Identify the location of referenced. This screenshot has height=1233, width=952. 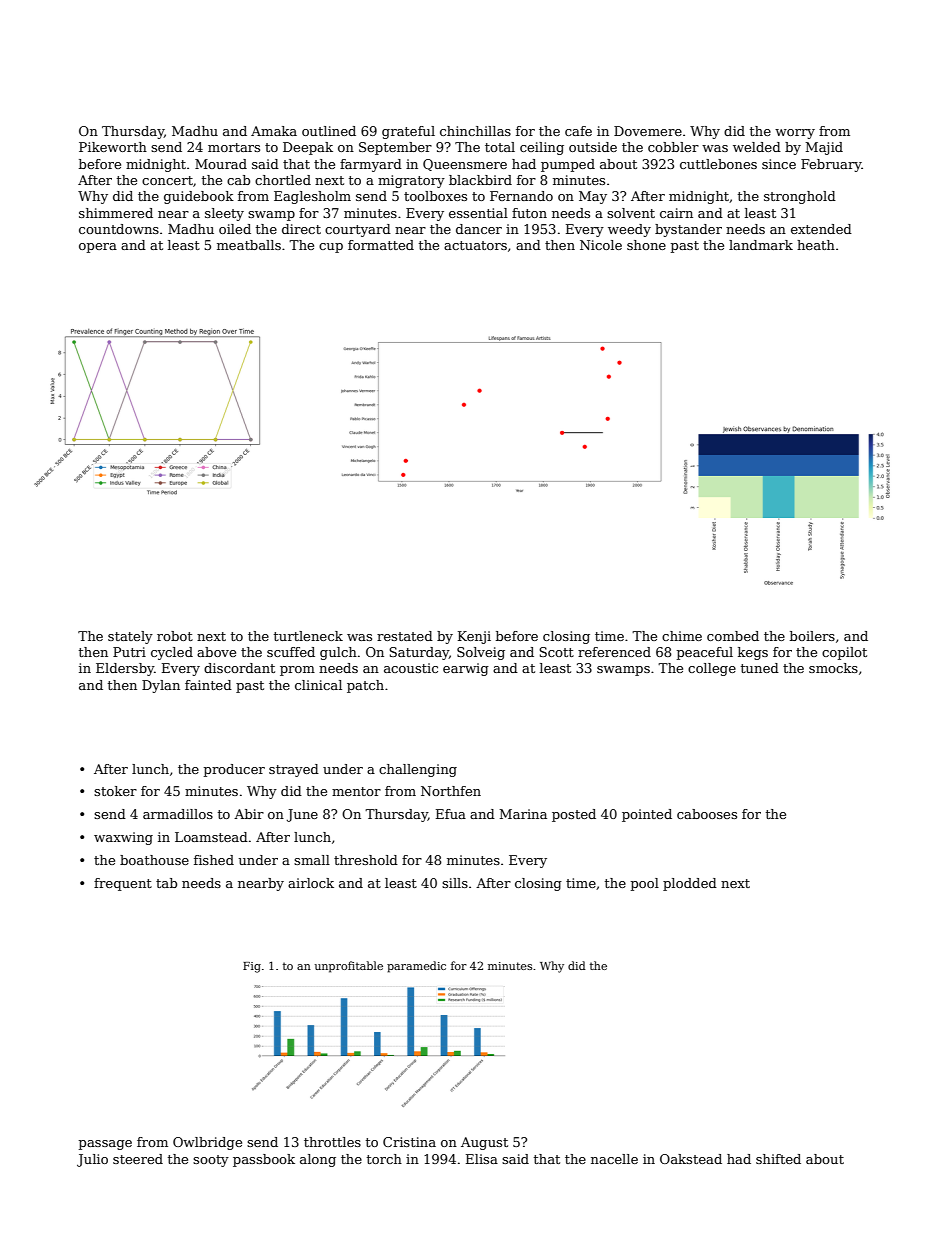
(614, 652).
